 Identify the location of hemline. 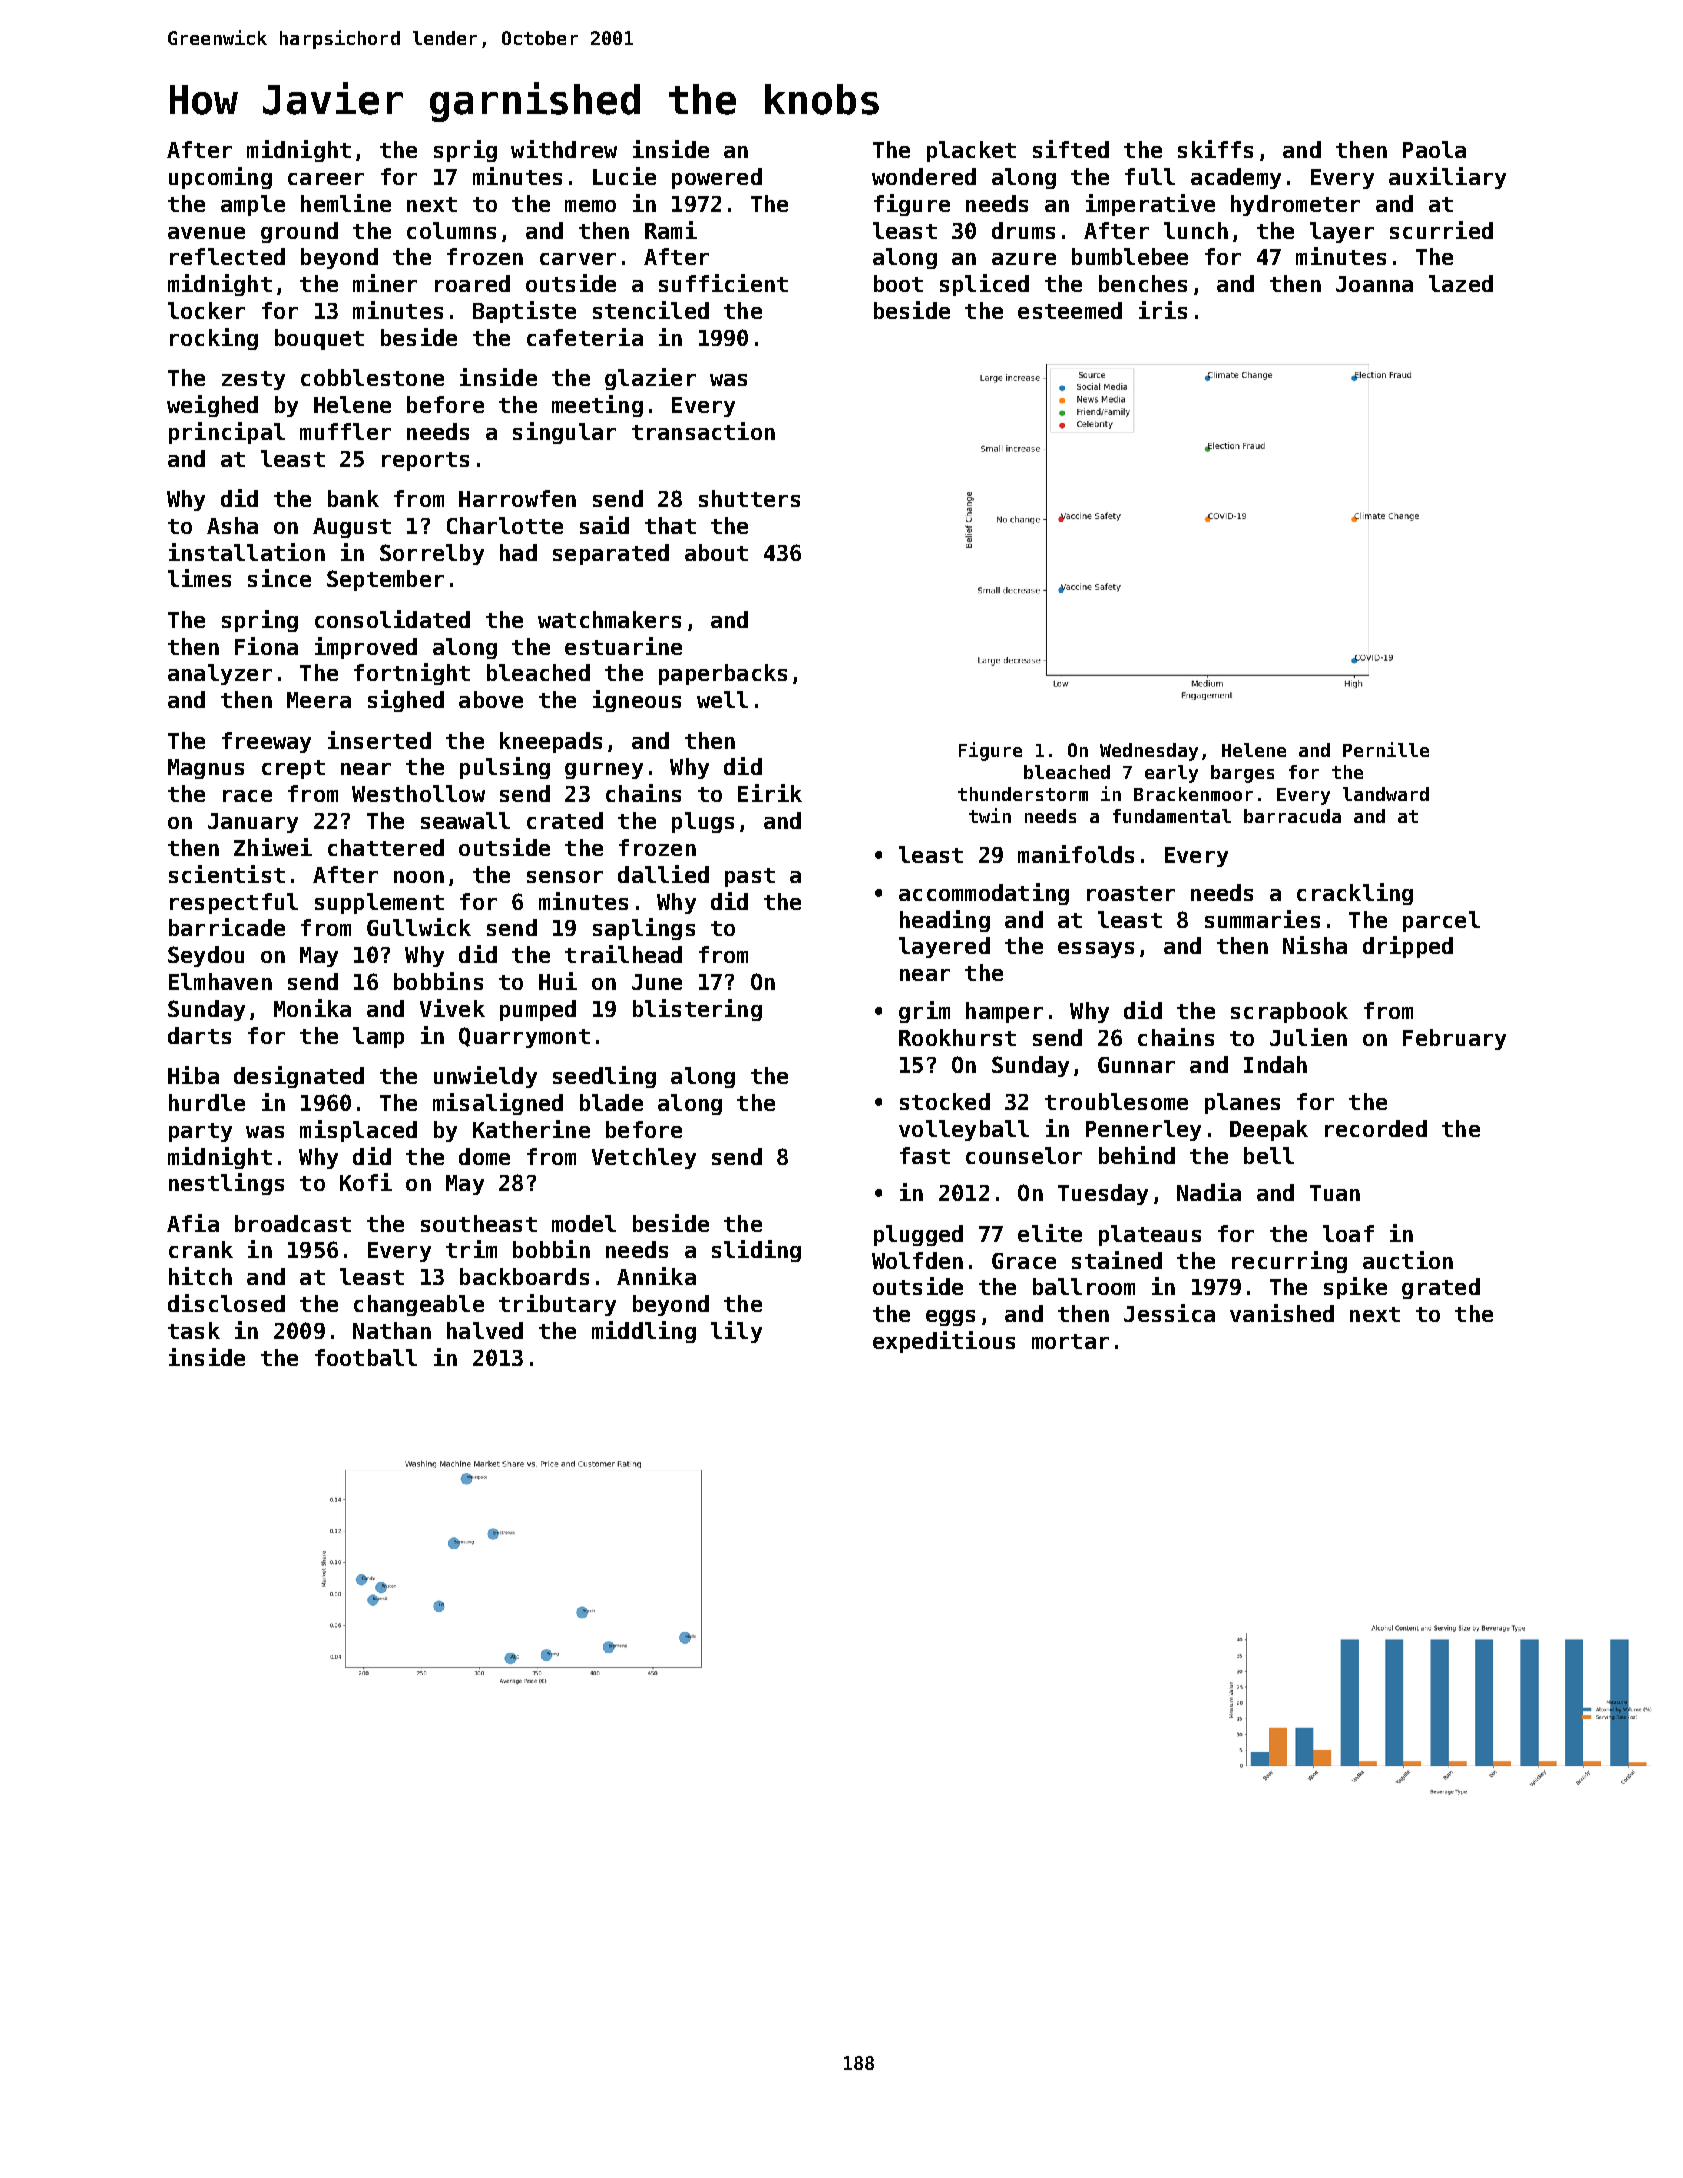
(346, 203).
